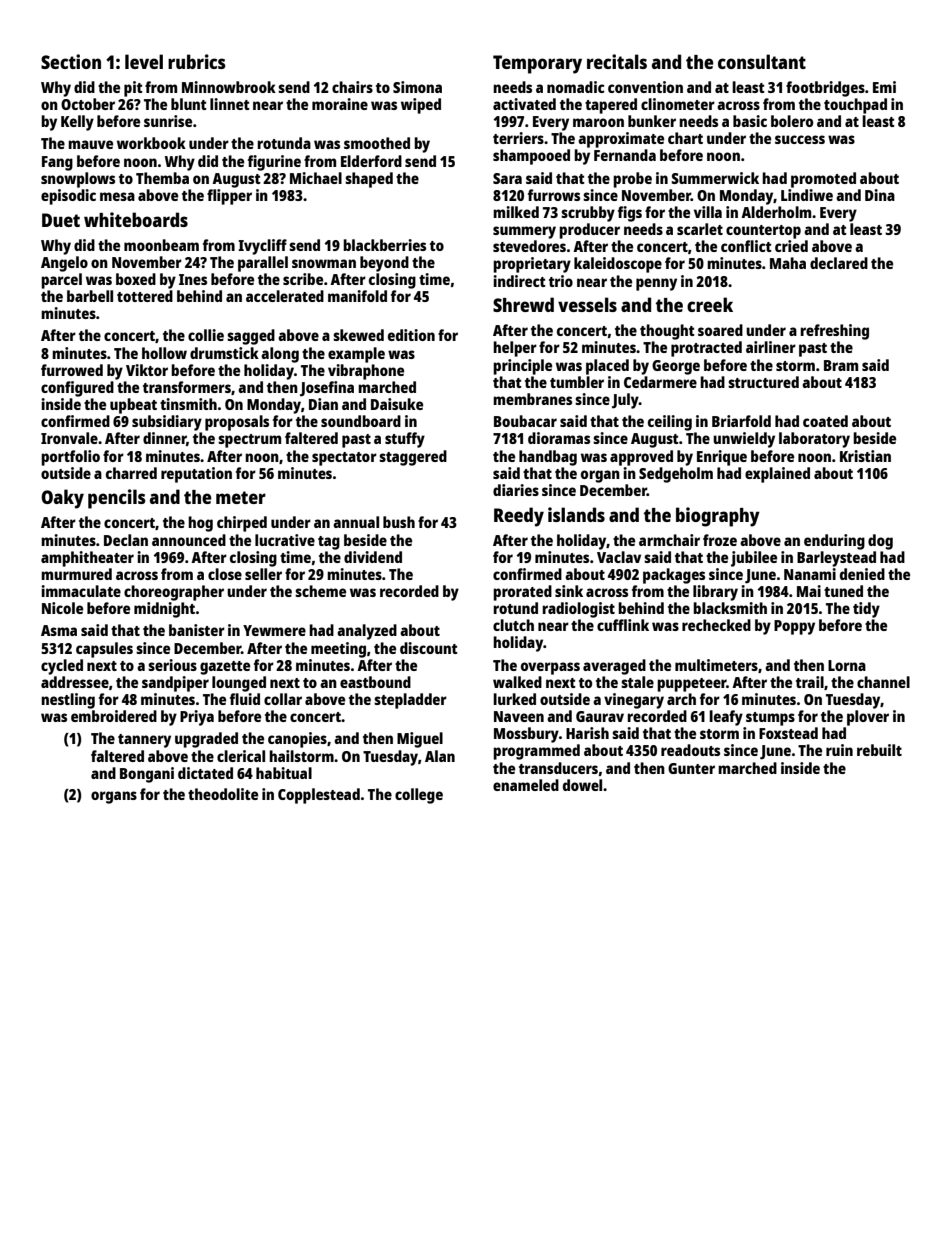 Image resolution: width=952 pixels, height=1233 pixels. Describe the element at coordinates (421, 106) in the image. I see `wiped` at that location.
